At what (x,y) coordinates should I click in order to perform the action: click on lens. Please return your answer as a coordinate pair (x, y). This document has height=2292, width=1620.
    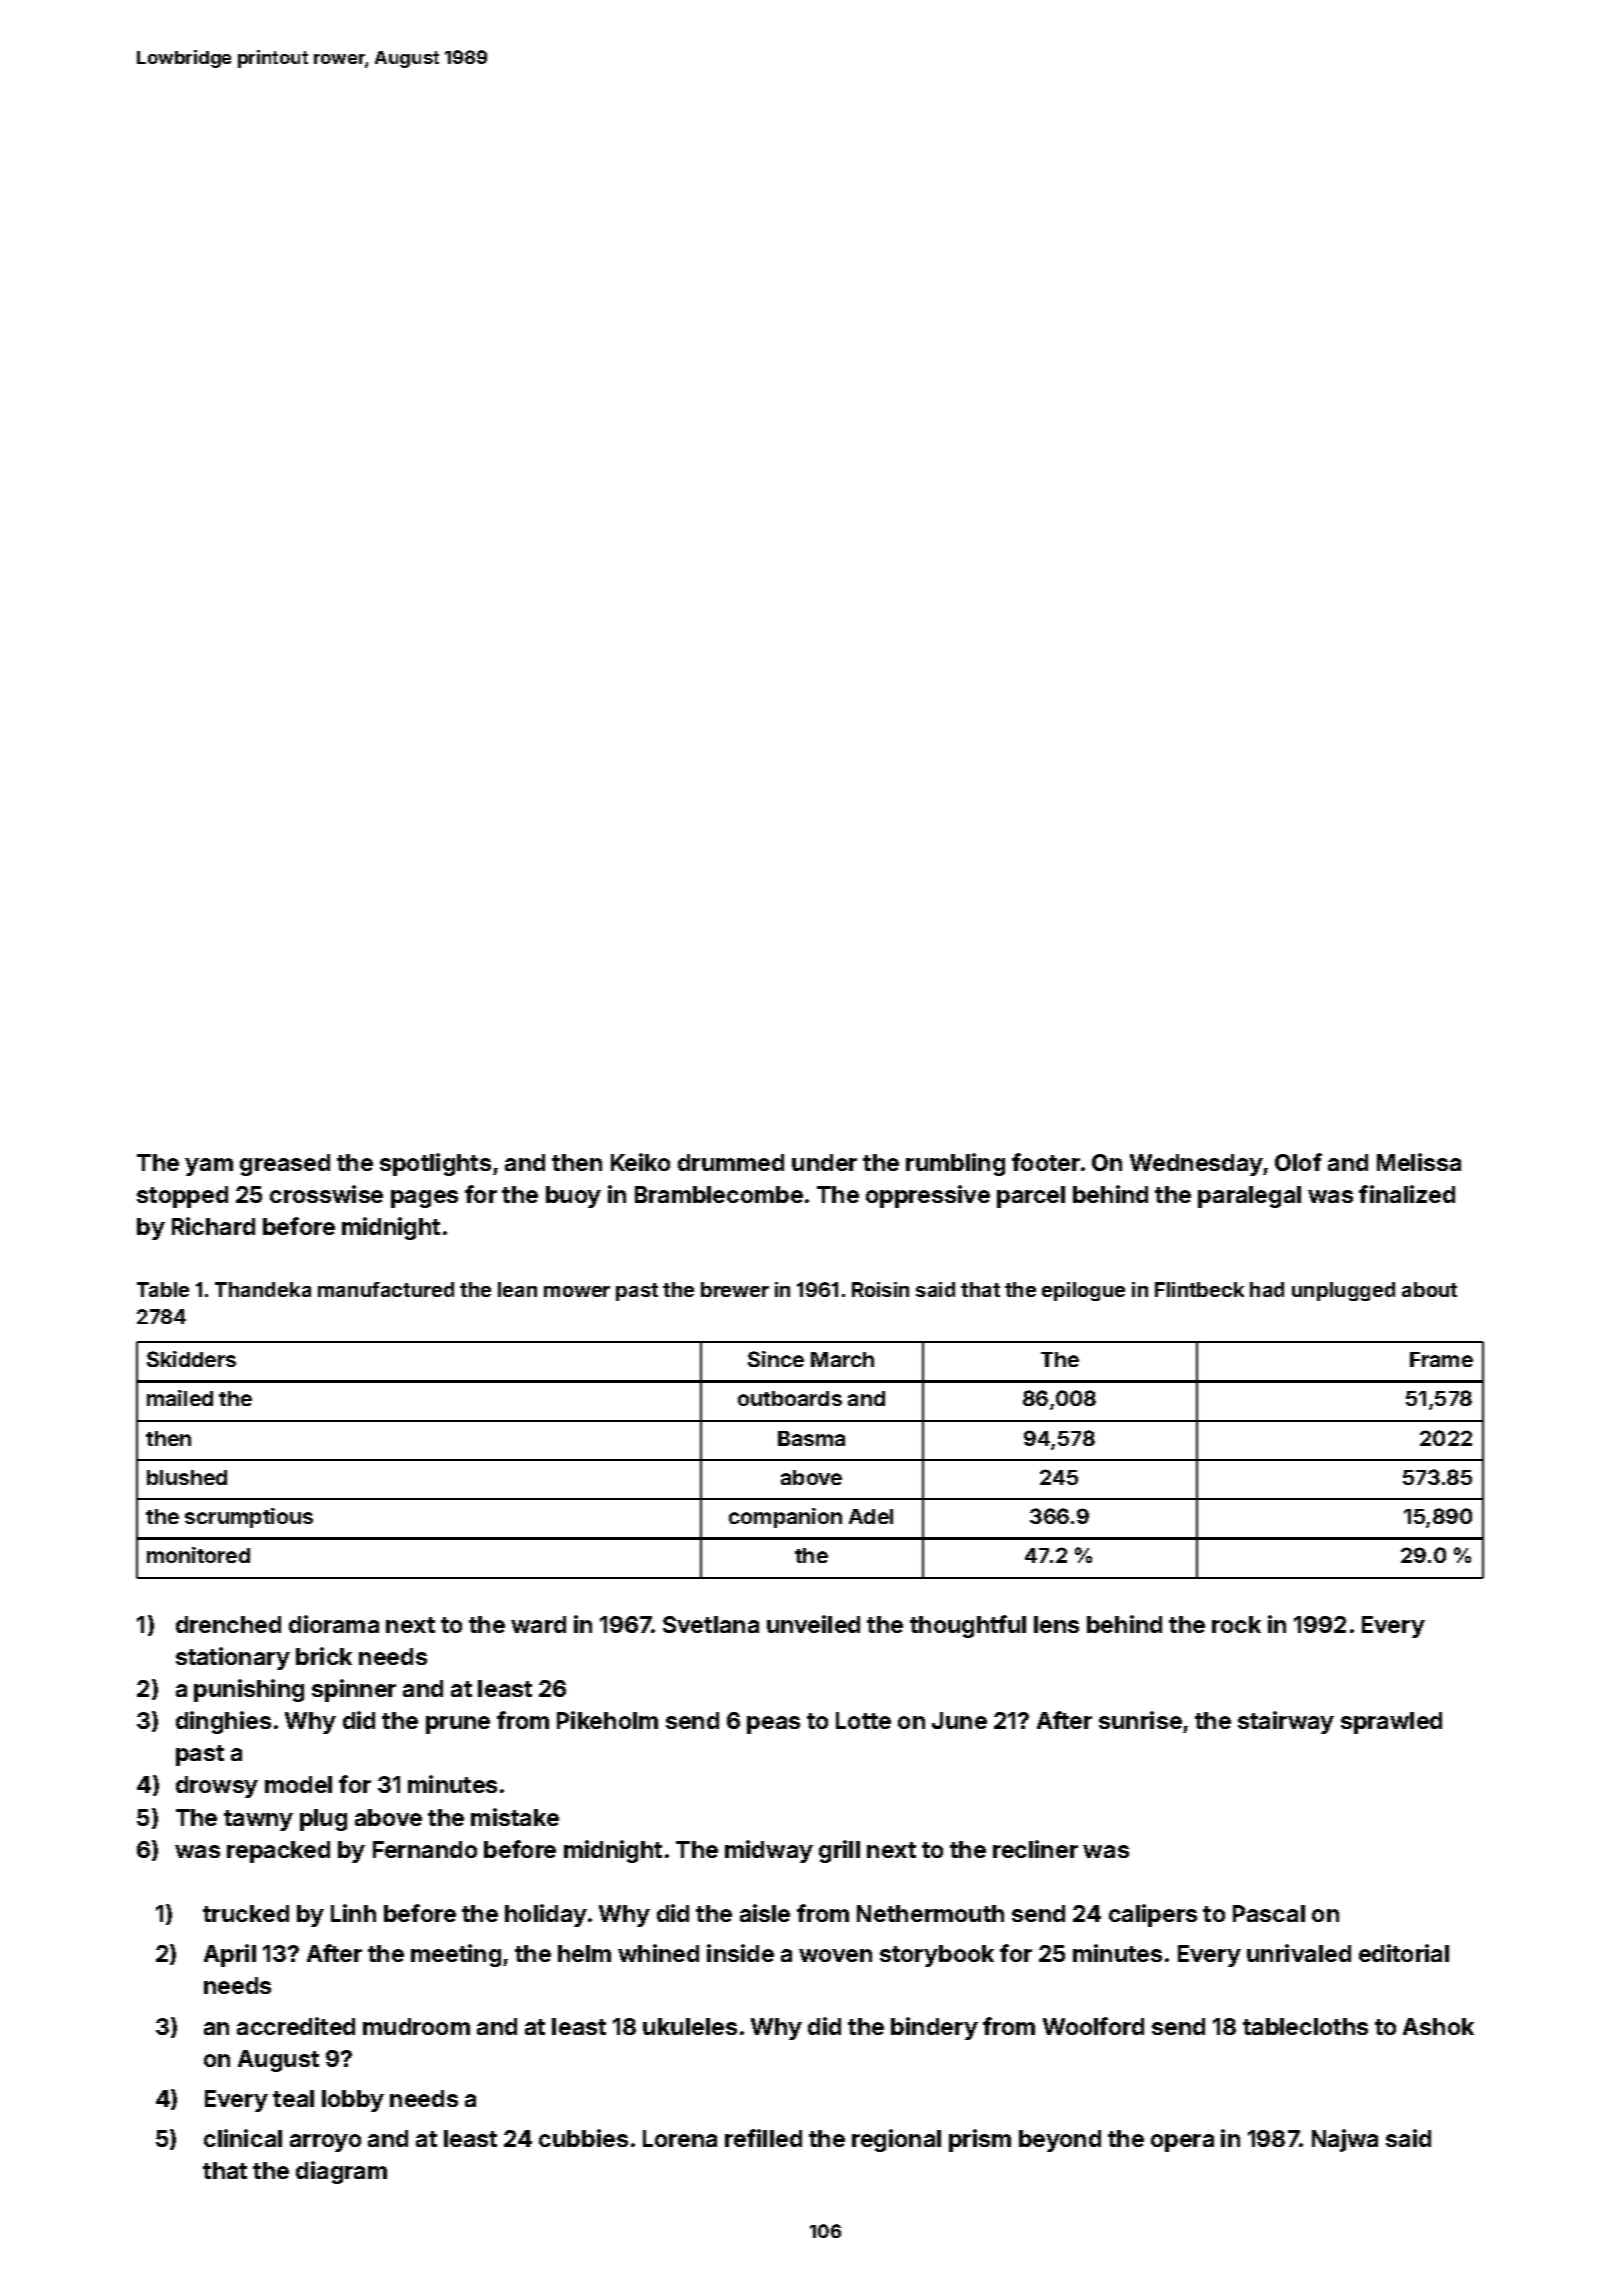
    Looking at the image, I should click on (1056, 1624).
